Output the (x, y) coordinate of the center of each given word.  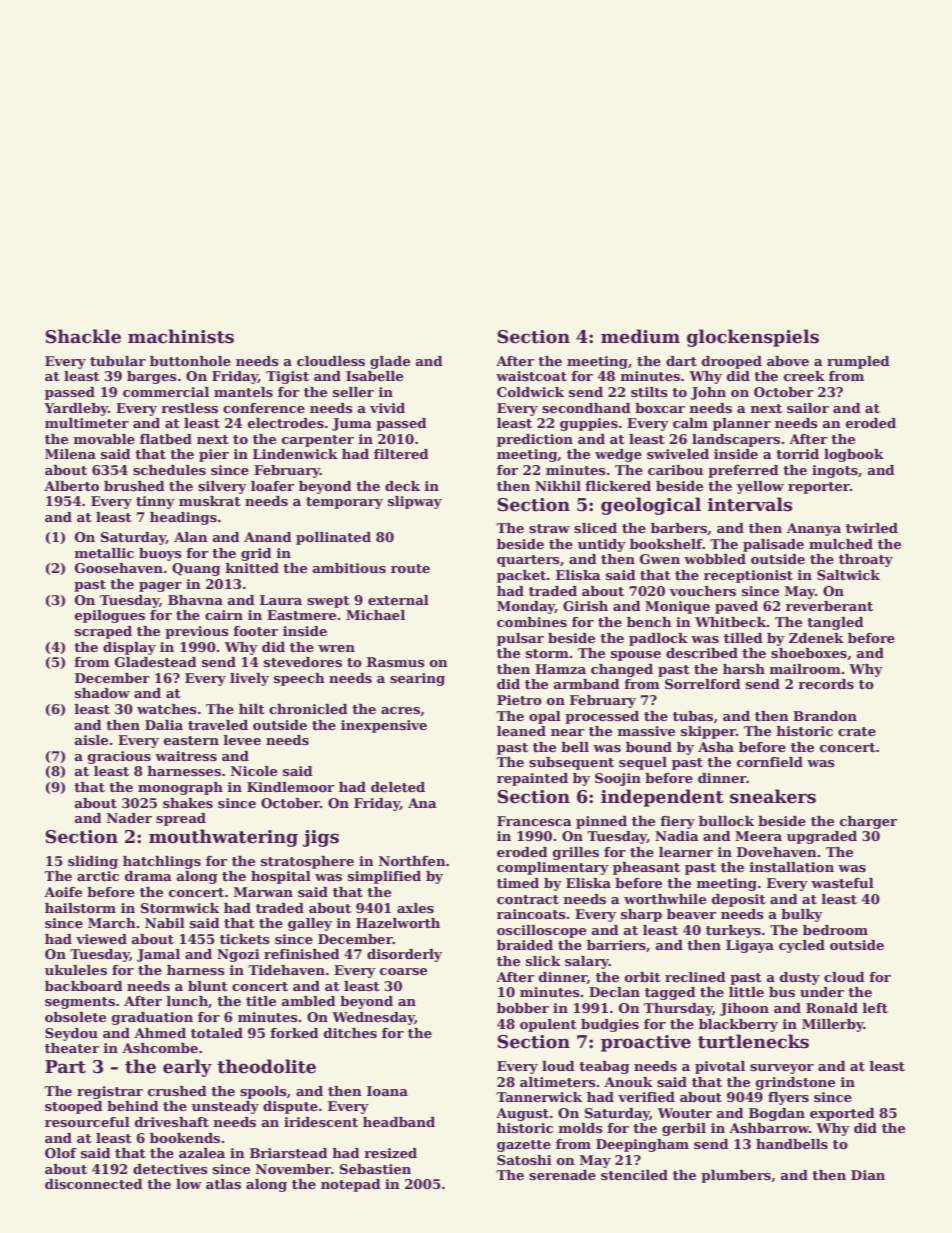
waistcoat (531, 376)
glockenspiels (753, 338)
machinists (181, 336)
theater (72, 1048)
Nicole (254, 771)
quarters (528, 561)
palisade (773, 545)
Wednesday (373, 1018)
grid (256, 554)
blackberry (738, 1025)
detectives (170, 1169)
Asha (716, 747)
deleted (398, 787)
